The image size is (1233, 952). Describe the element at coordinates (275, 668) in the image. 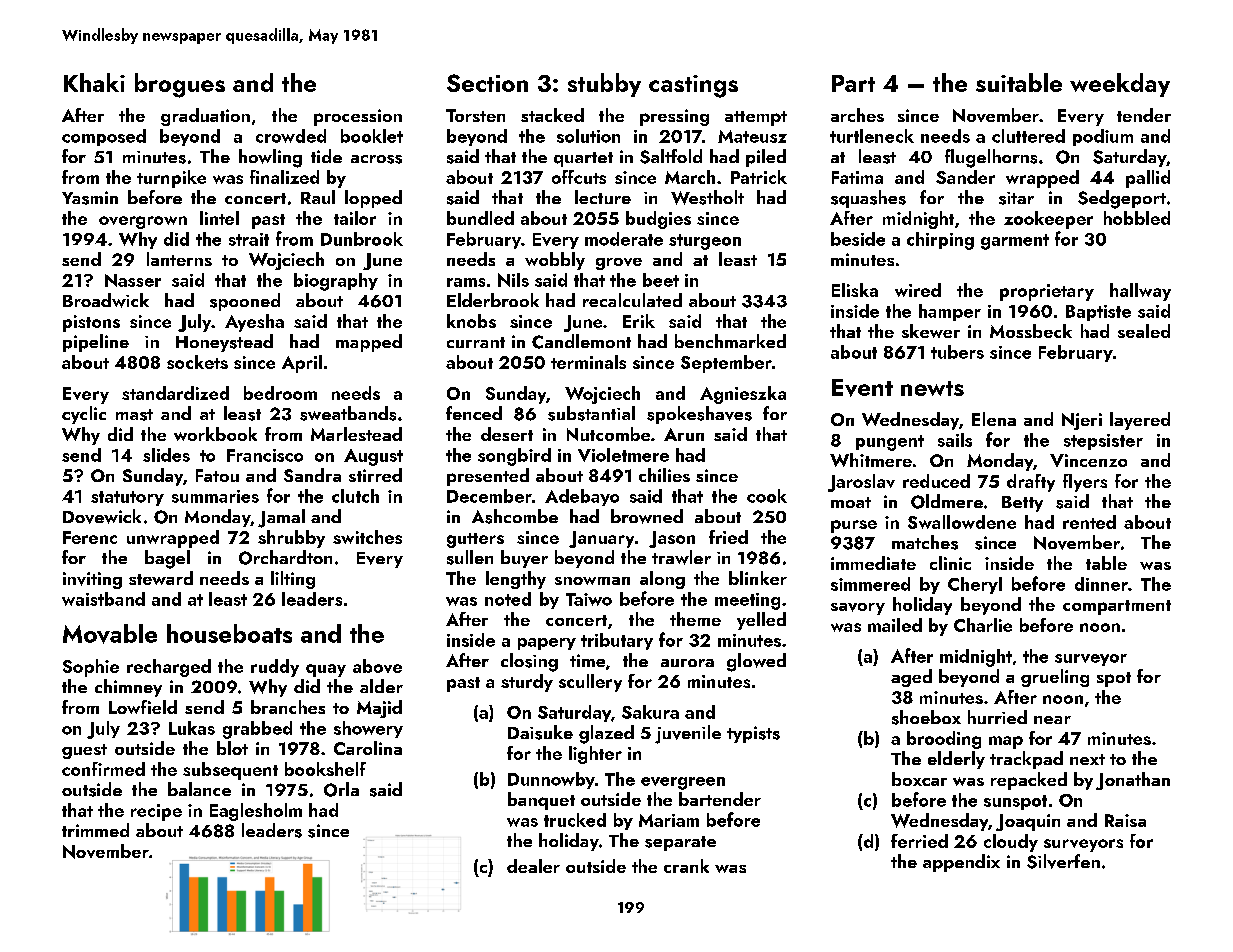

I see `ruddy` at that location.
